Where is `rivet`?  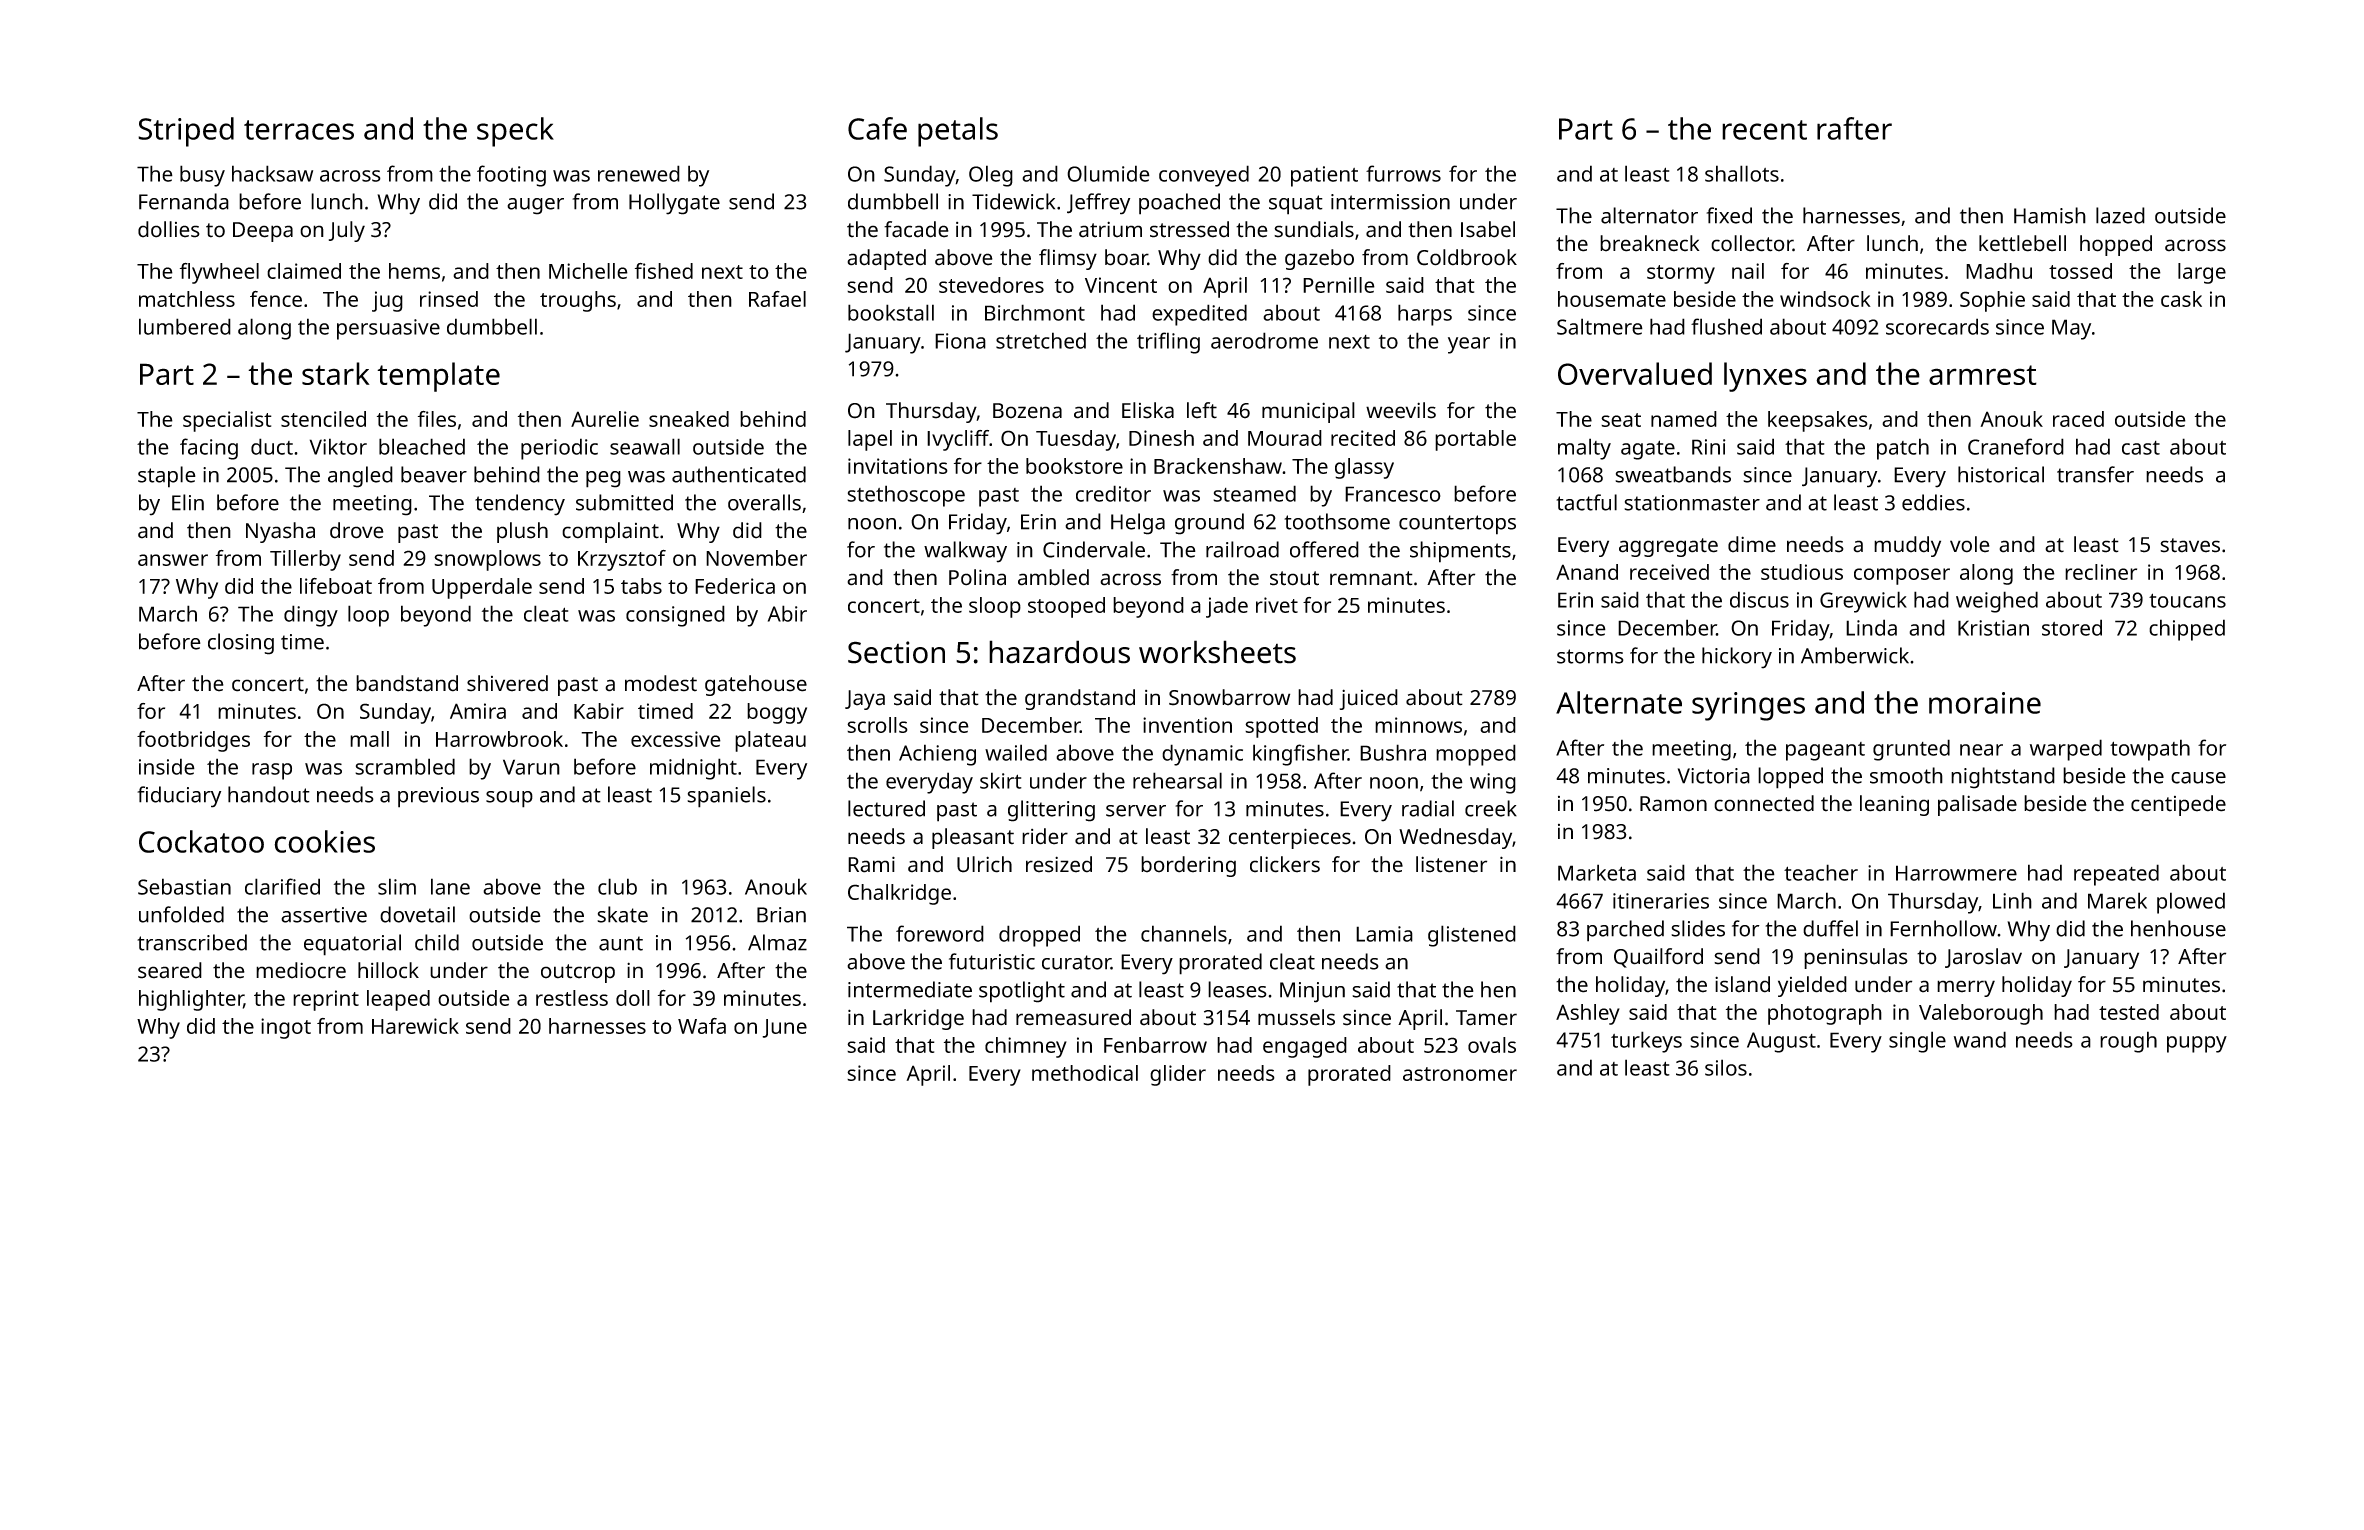 rivet is located at coordinates (1277, 605).
